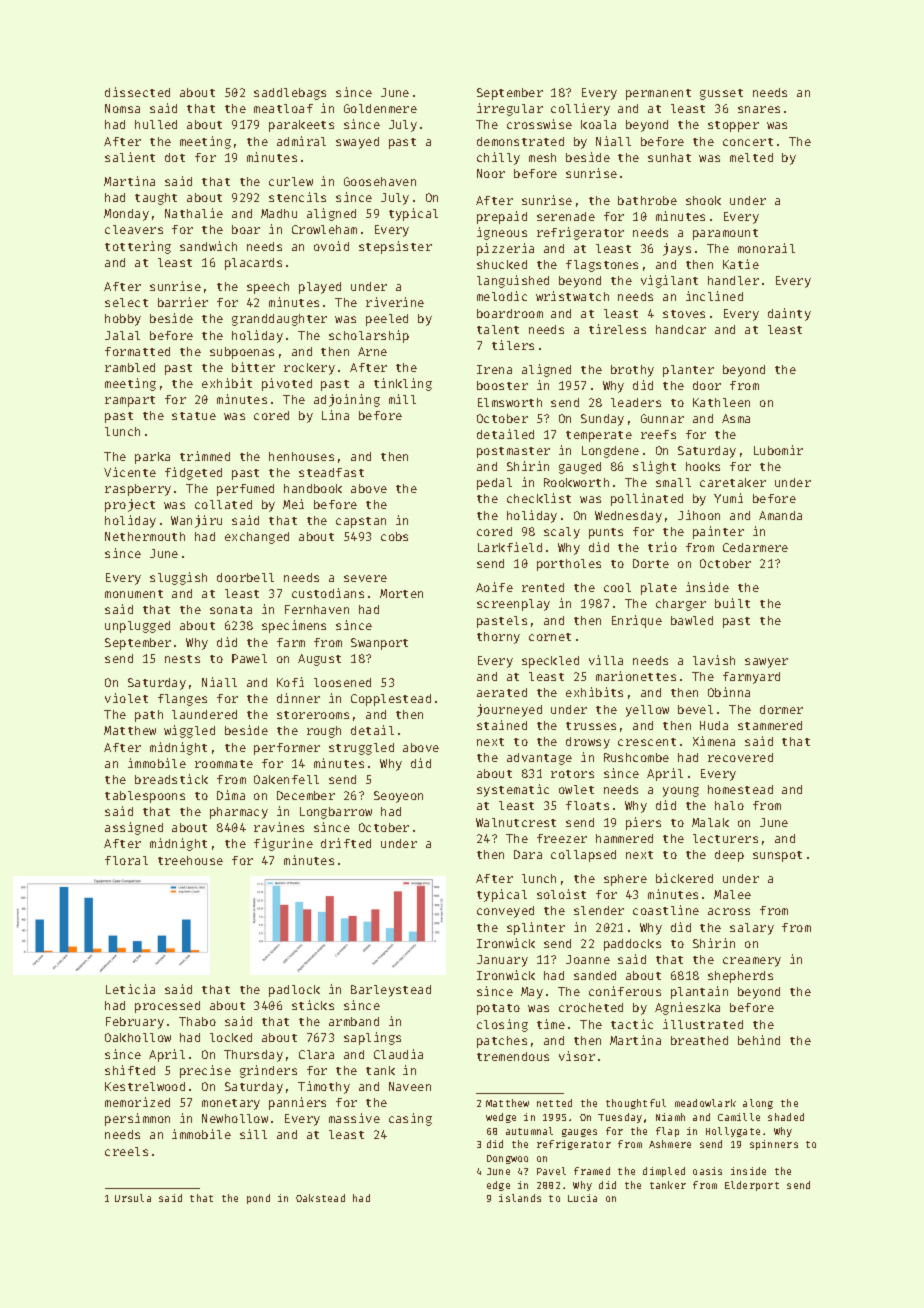 The height and width of the screenshot is (1308, 924). I want to click on plate, so click(659, 589).
